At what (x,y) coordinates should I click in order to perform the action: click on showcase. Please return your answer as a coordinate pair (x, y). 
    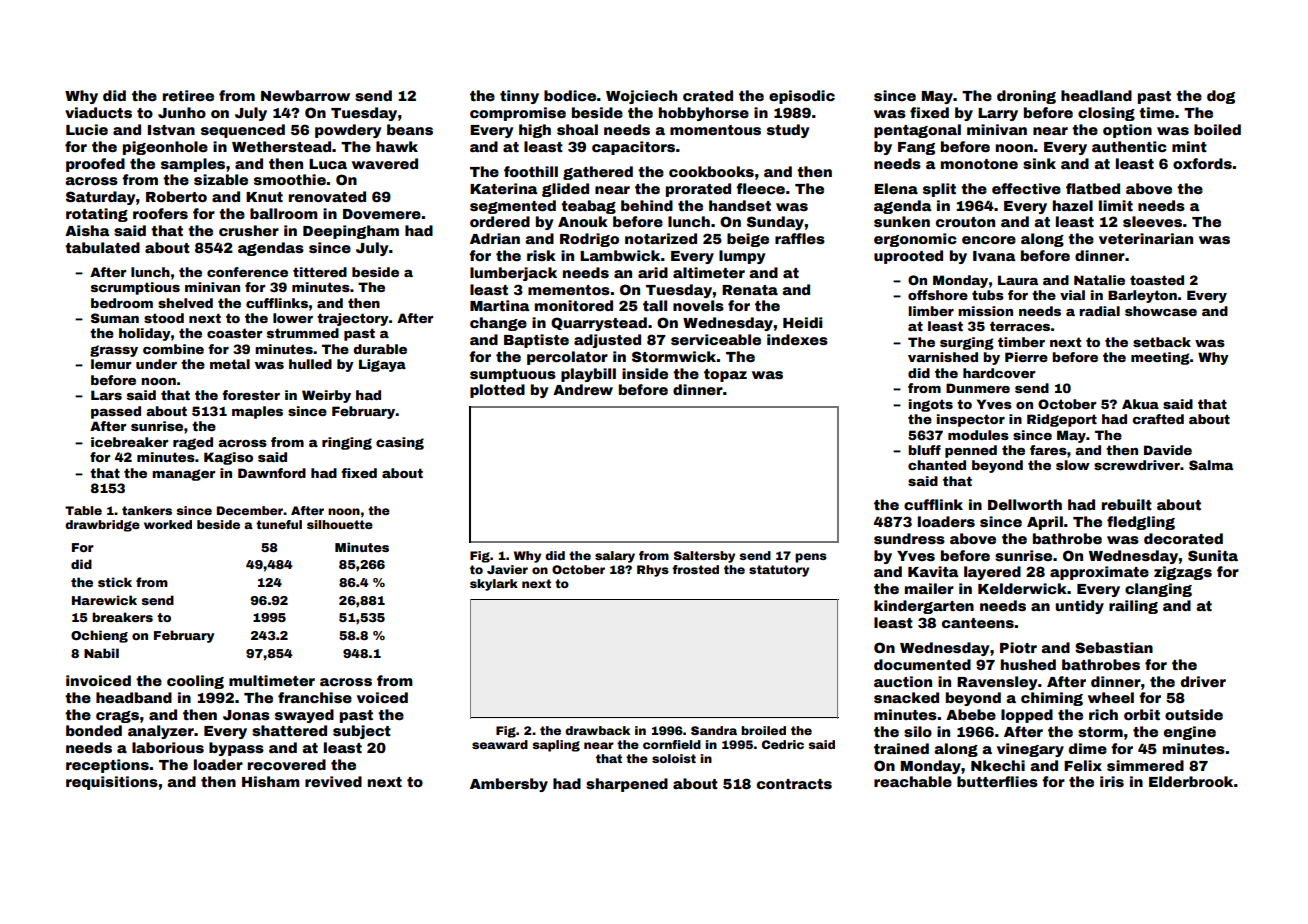
    Looking at the image, I should click on (1161, 311).
